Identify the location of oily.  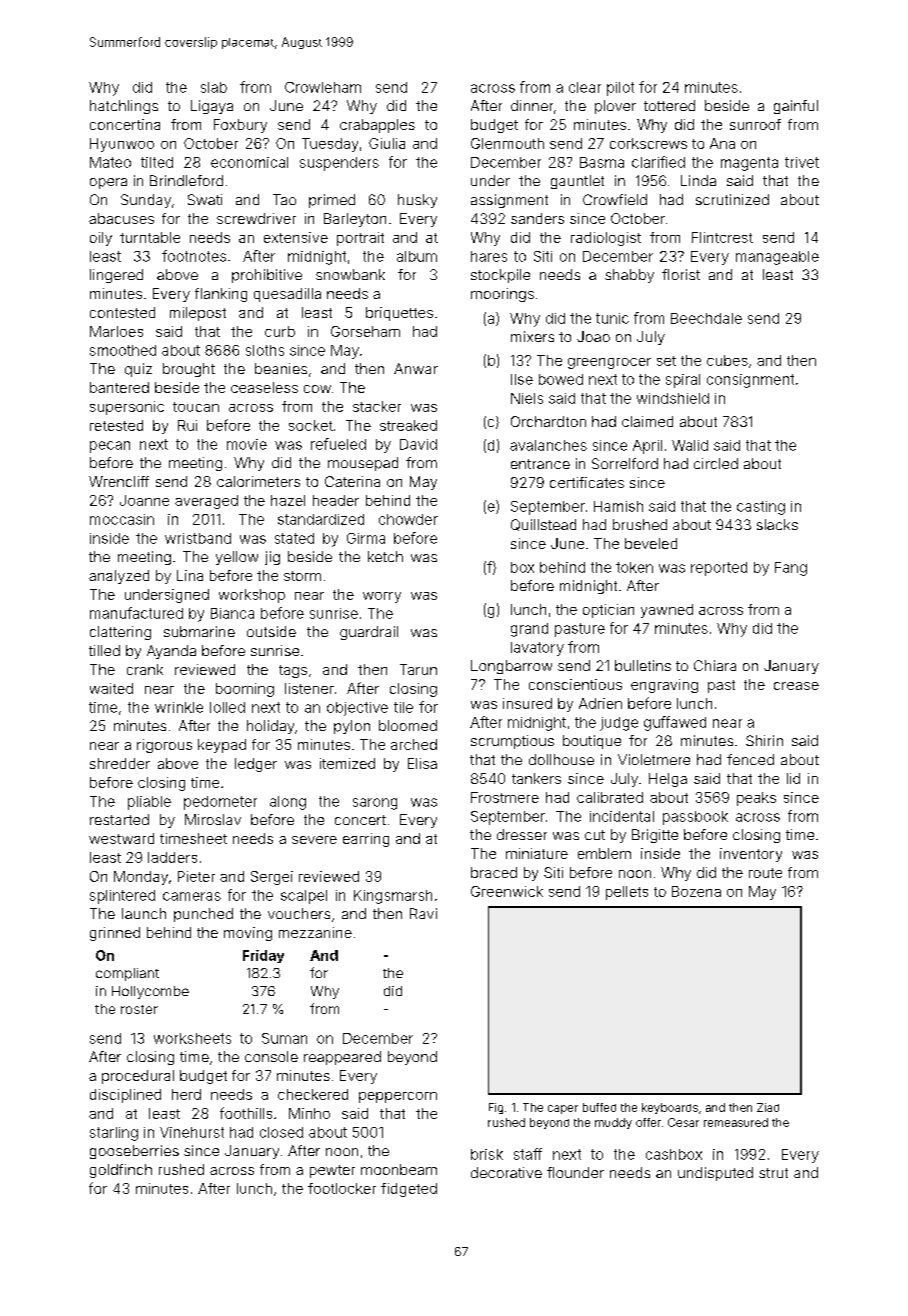
(101, 239).
